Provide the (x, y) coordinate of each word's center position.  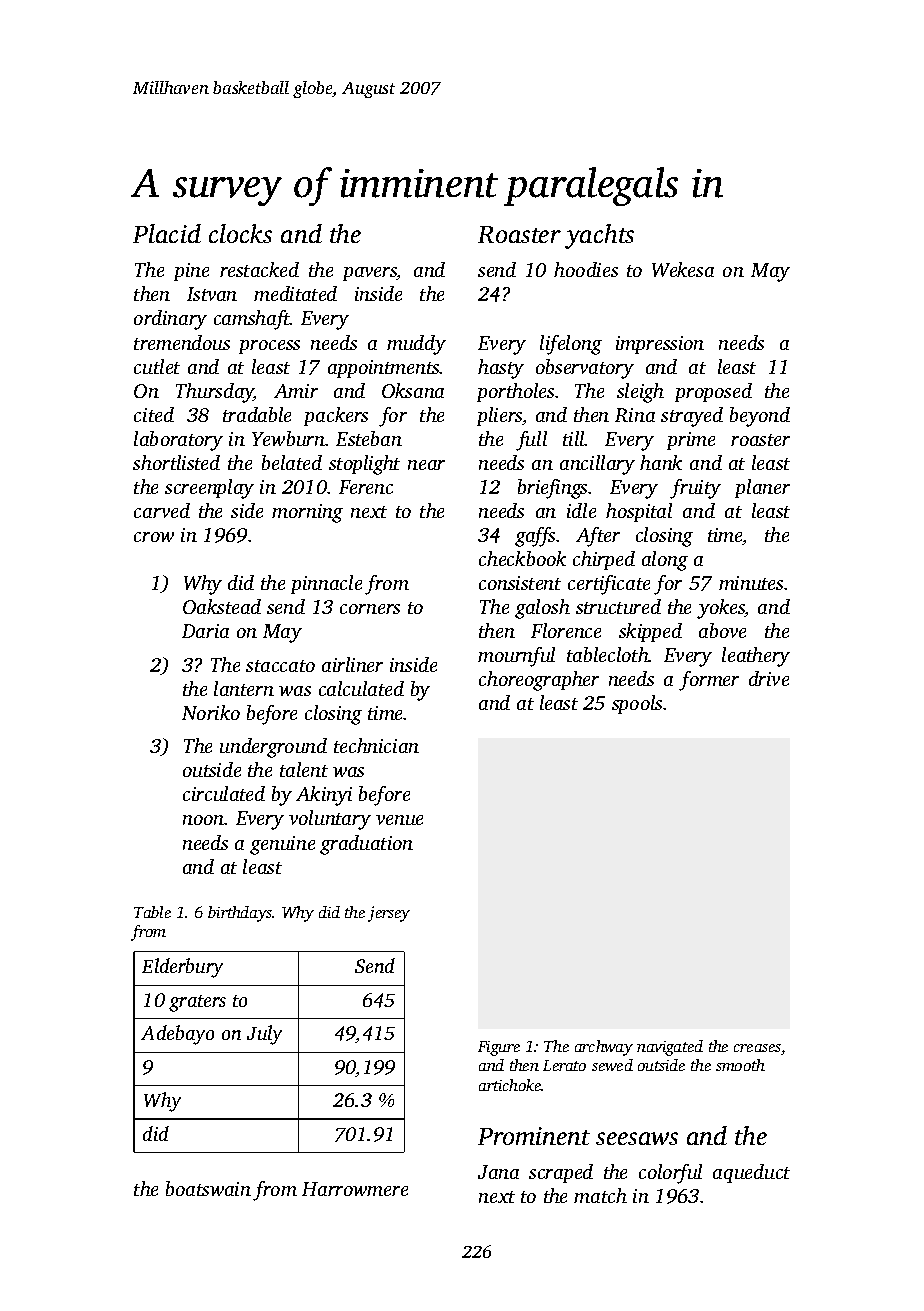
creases (757, 1048)
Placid (167, 233)
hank (661, 462)
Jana (498, 1172)
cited (154, 414)
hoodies (586, 269)
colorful (670, 1174)
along (665, 561)
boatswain (208, 1188)
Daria (205, 631)
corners (370, 609)
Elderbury (182, 968)
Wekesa (683, 269)
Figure (499, 1048)
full (531, 441)
